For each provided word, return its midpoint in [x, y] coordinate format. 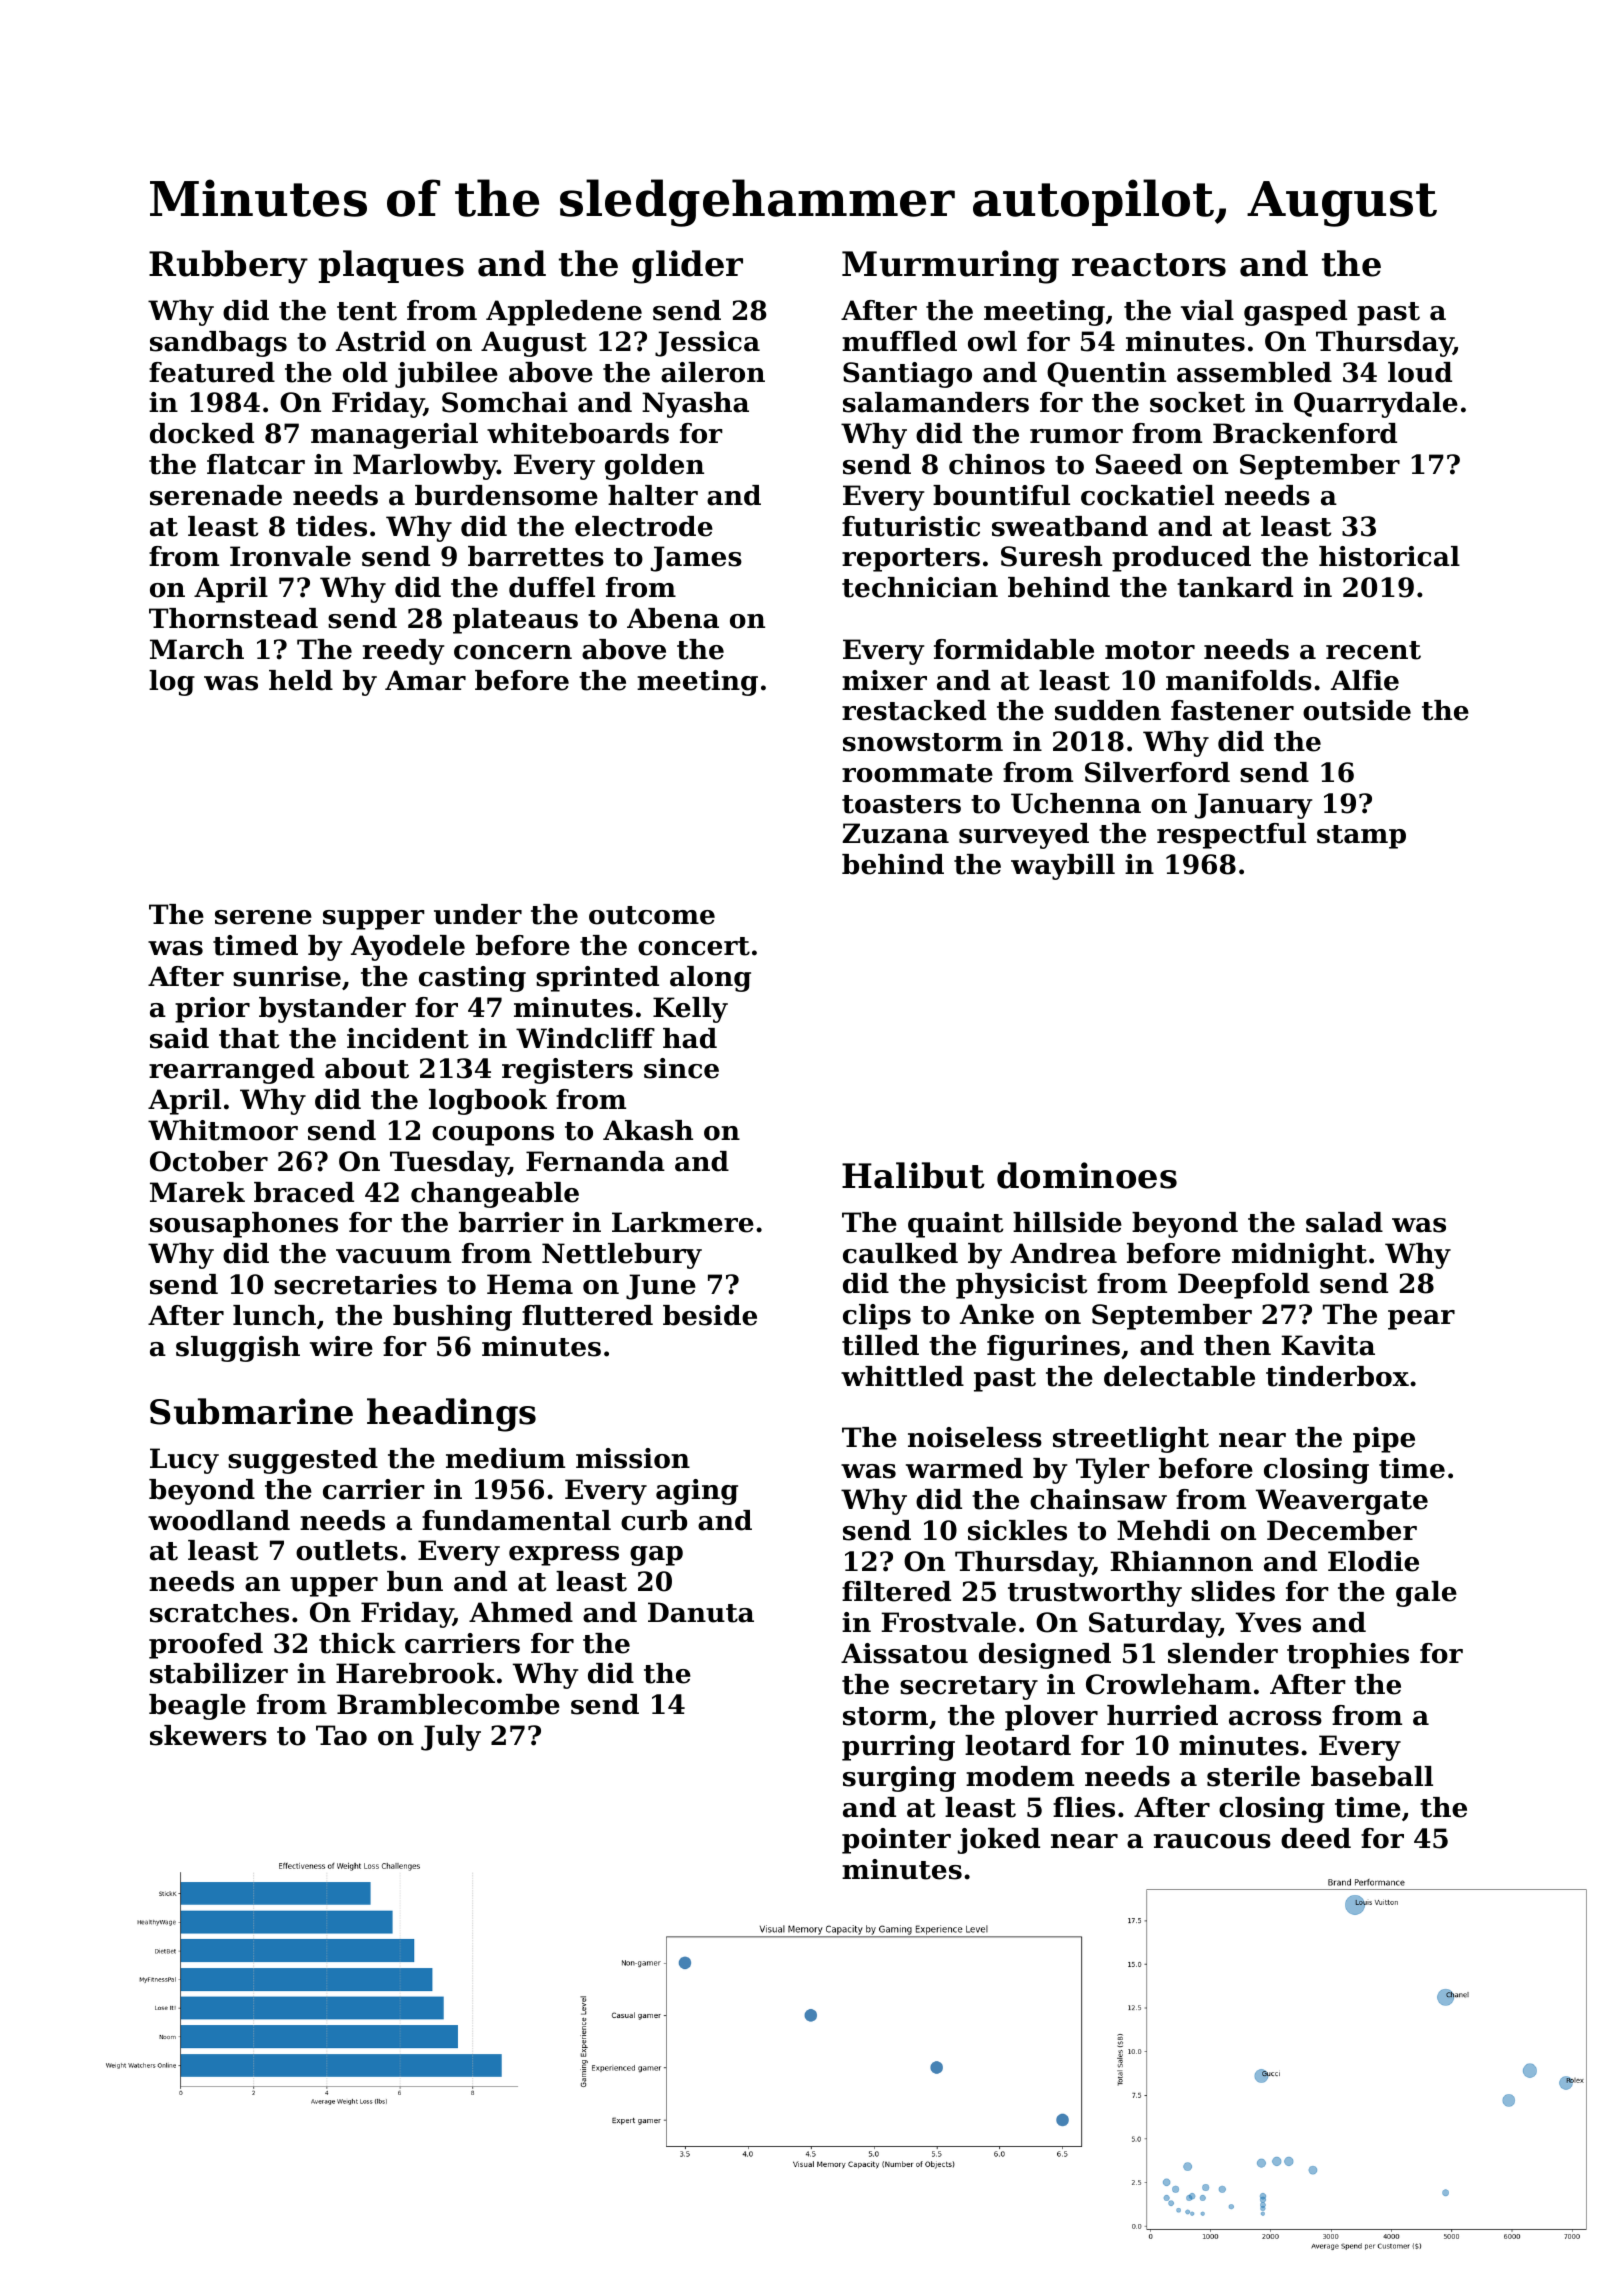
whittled [902, 1376]
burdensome [506, 495]
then [1237, 1345]
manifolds [1239, 680]
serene [263, 917]
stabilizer [219, 1673]
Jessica [707, 344]
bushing [452, 1318]
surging [899, 1779]
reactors [1149, 265]
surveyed [1024, 836]
